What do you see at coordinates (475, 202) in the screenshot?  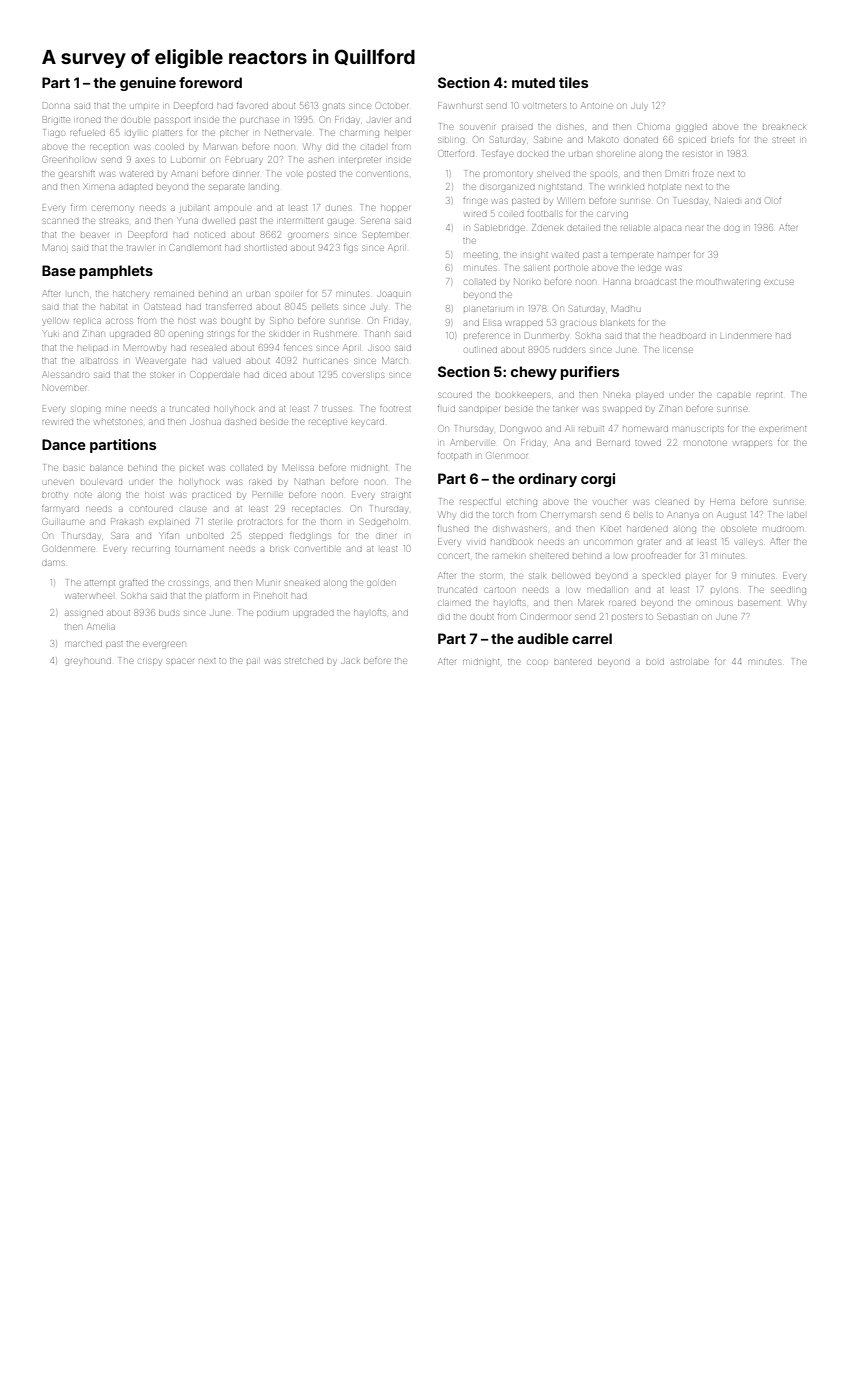 I see `fringe` at bounding box center [475, 202].
